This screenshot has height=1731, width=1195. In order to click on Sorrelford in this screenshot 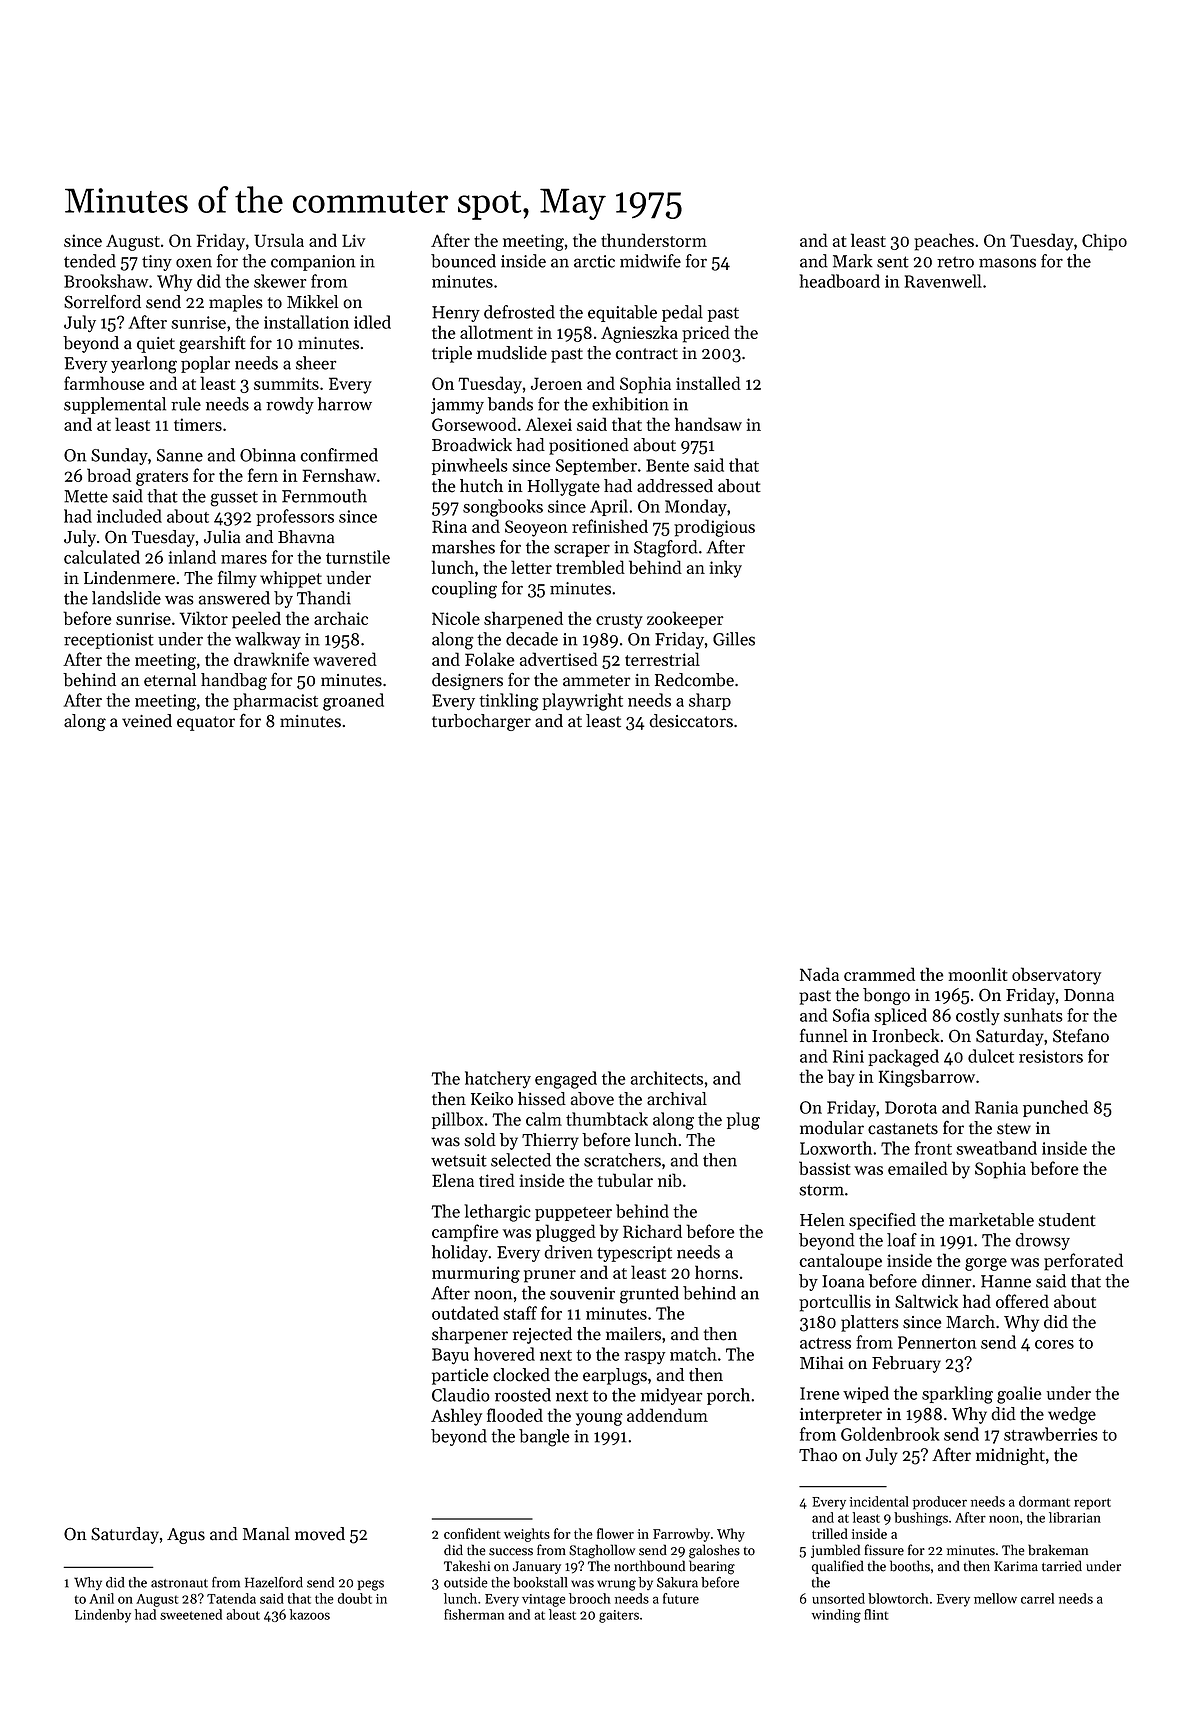, I will do `click(102, 301)`.
